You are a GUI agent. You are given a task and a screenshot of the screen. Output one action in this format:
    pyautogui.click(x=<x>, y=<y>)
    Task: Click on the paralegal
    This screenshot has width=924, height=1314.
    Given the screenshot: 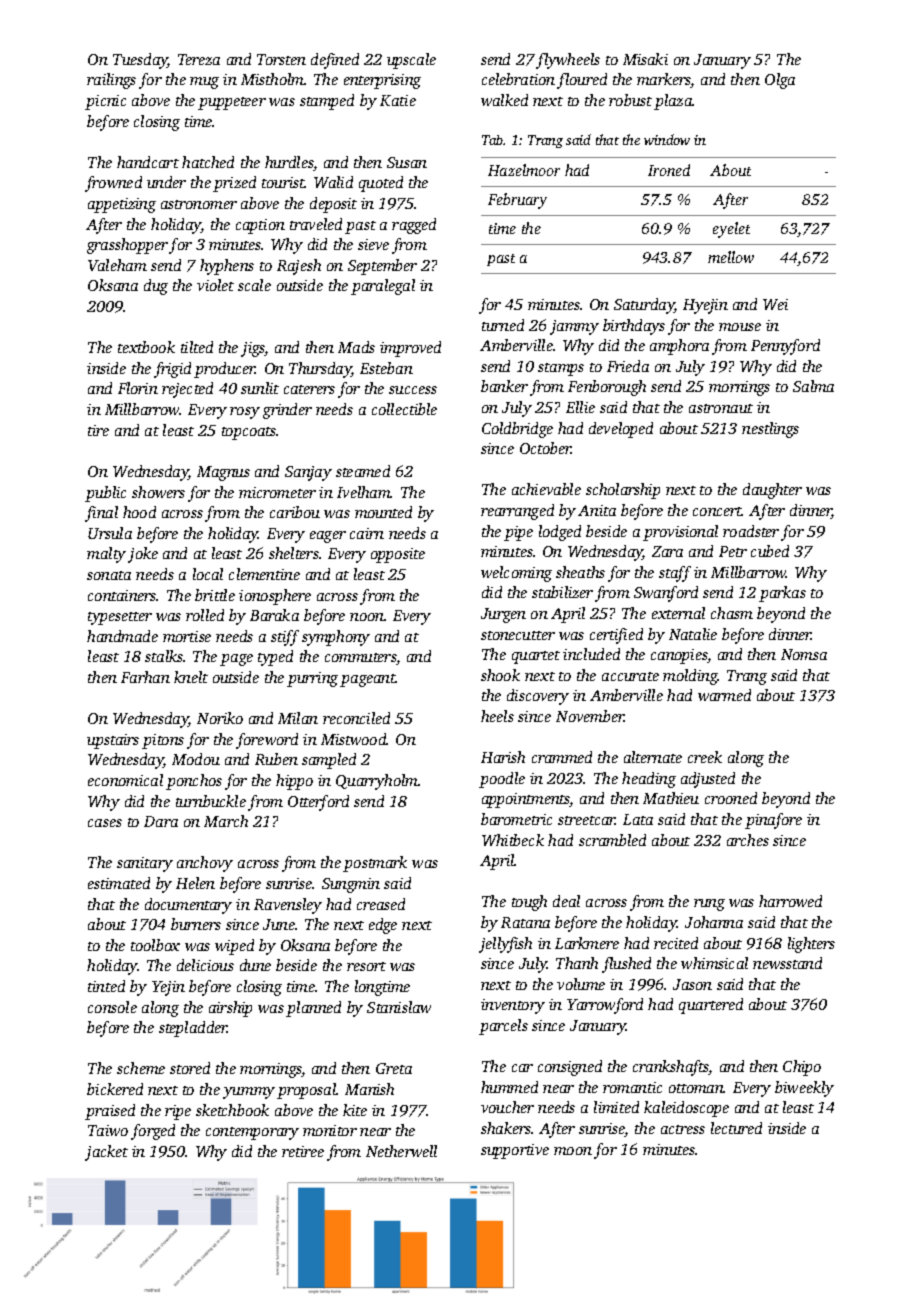 What is the action you would take?
    pyautogui.click(x=383, y=287)
